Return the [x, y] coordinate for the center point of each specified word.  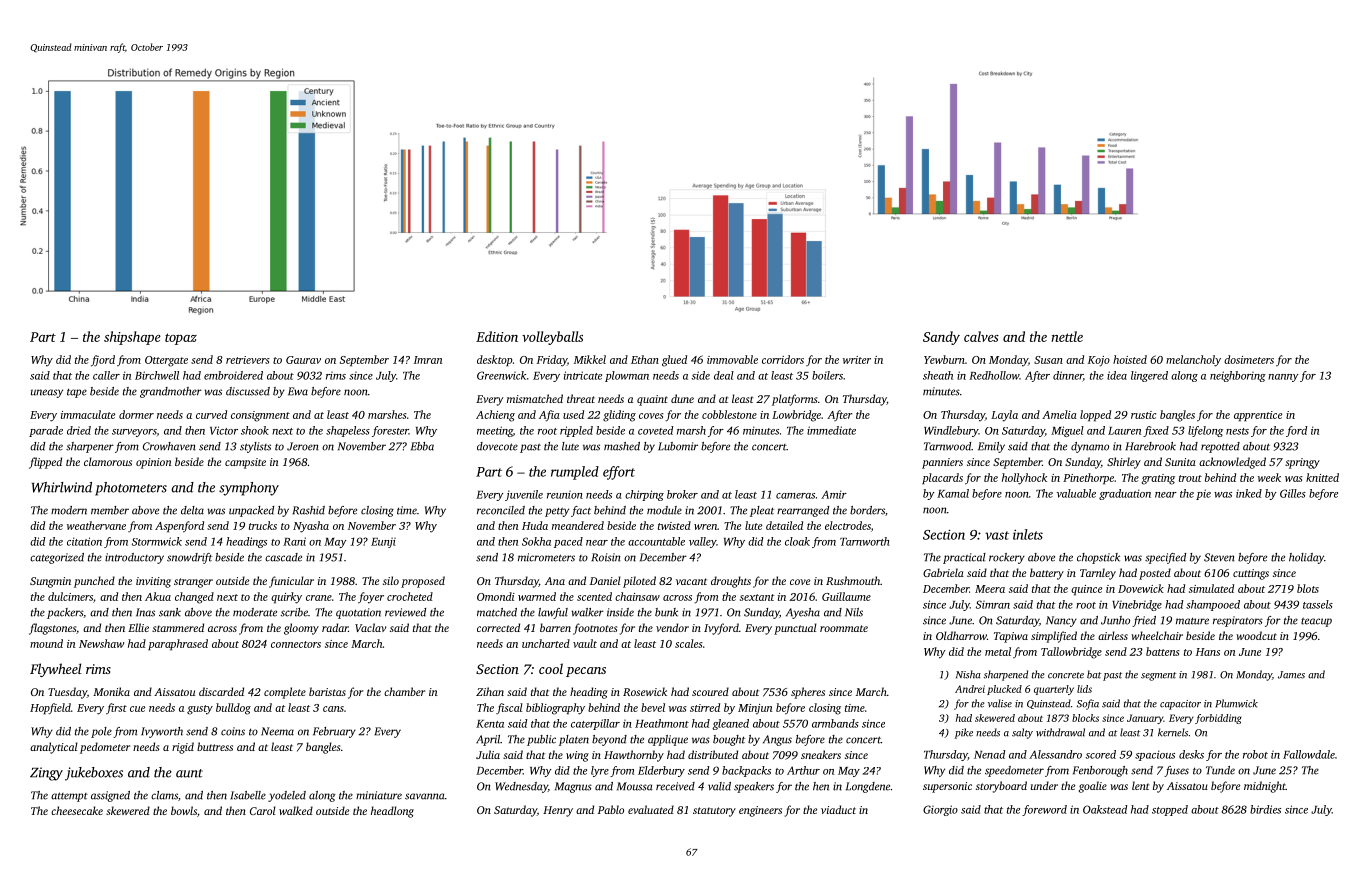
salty [1022, 733]
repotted [1220, 447]
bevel [653, 707]
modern [69, 510]
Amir [834, 494]
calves [981, 336]
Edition [497, 336]
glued [674, 361]
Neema [277, 731]
